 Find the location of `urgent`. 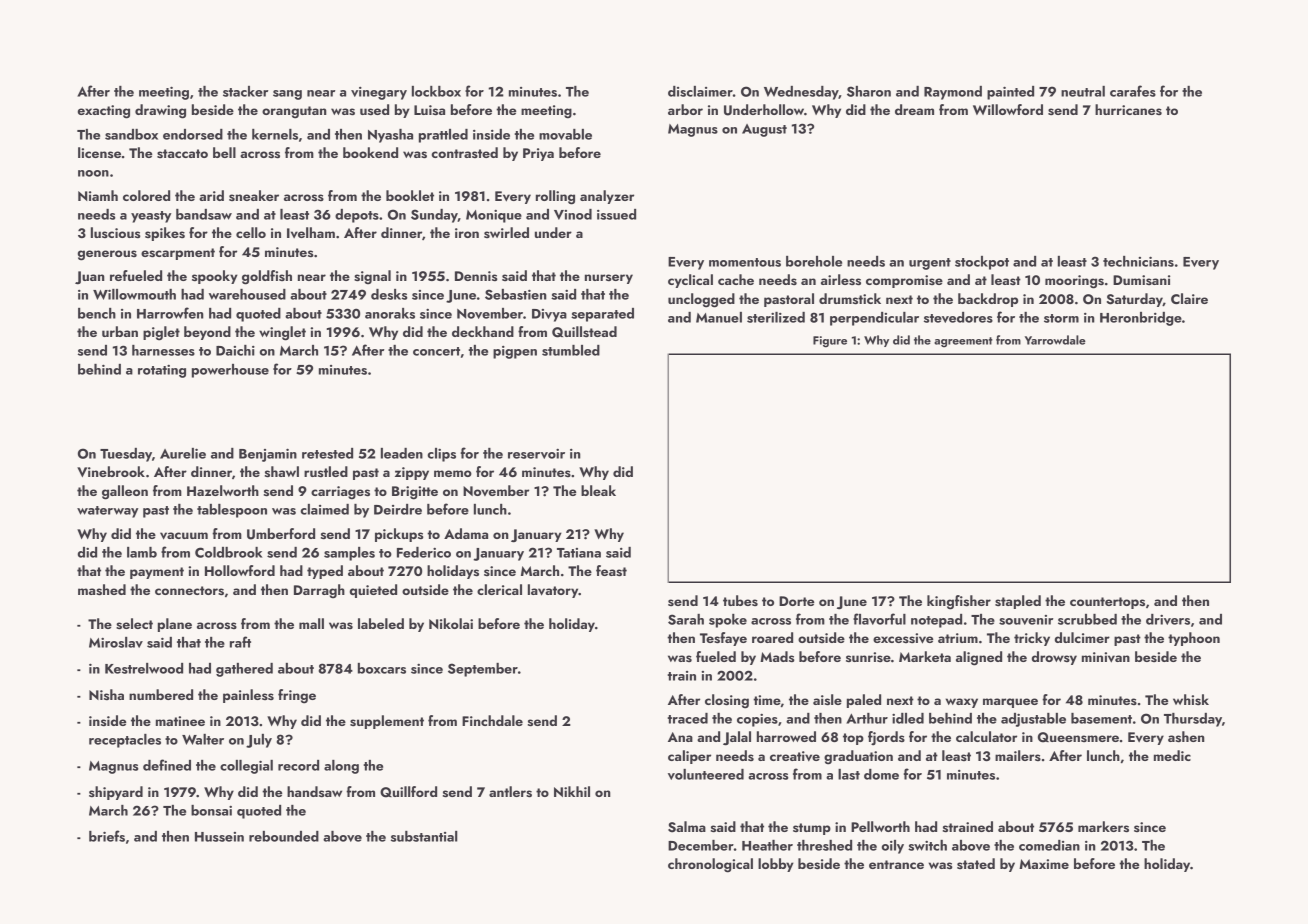

urgent is located at coordinates (930, 264).
